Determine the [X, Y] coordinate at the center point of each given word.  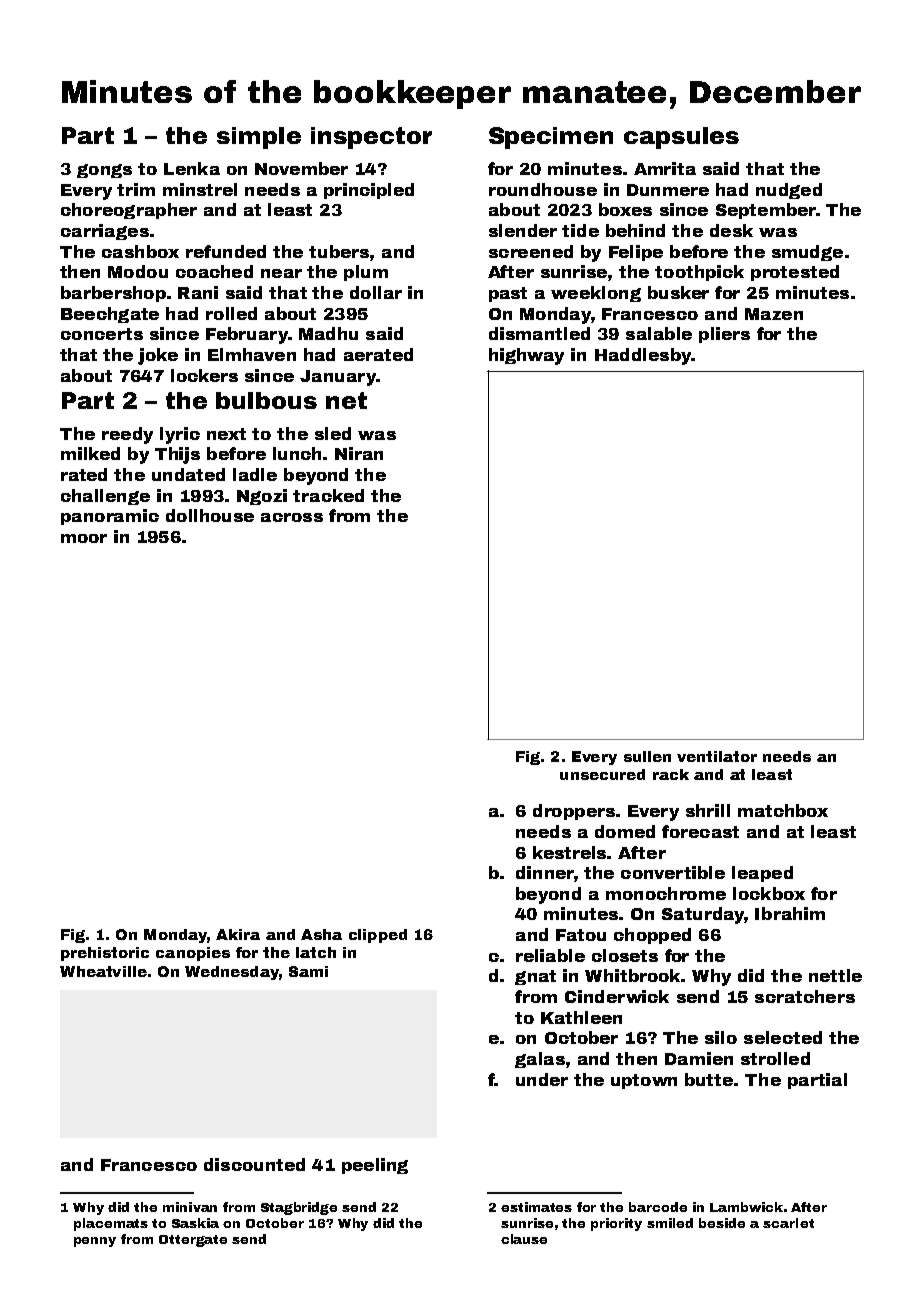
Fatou [581, 935]
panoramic [110, 517]
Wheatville [103, 971]
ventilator [717, 756]
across [292, 517]
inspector [371, 138]
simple [259, 138]
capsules [681, 138]
